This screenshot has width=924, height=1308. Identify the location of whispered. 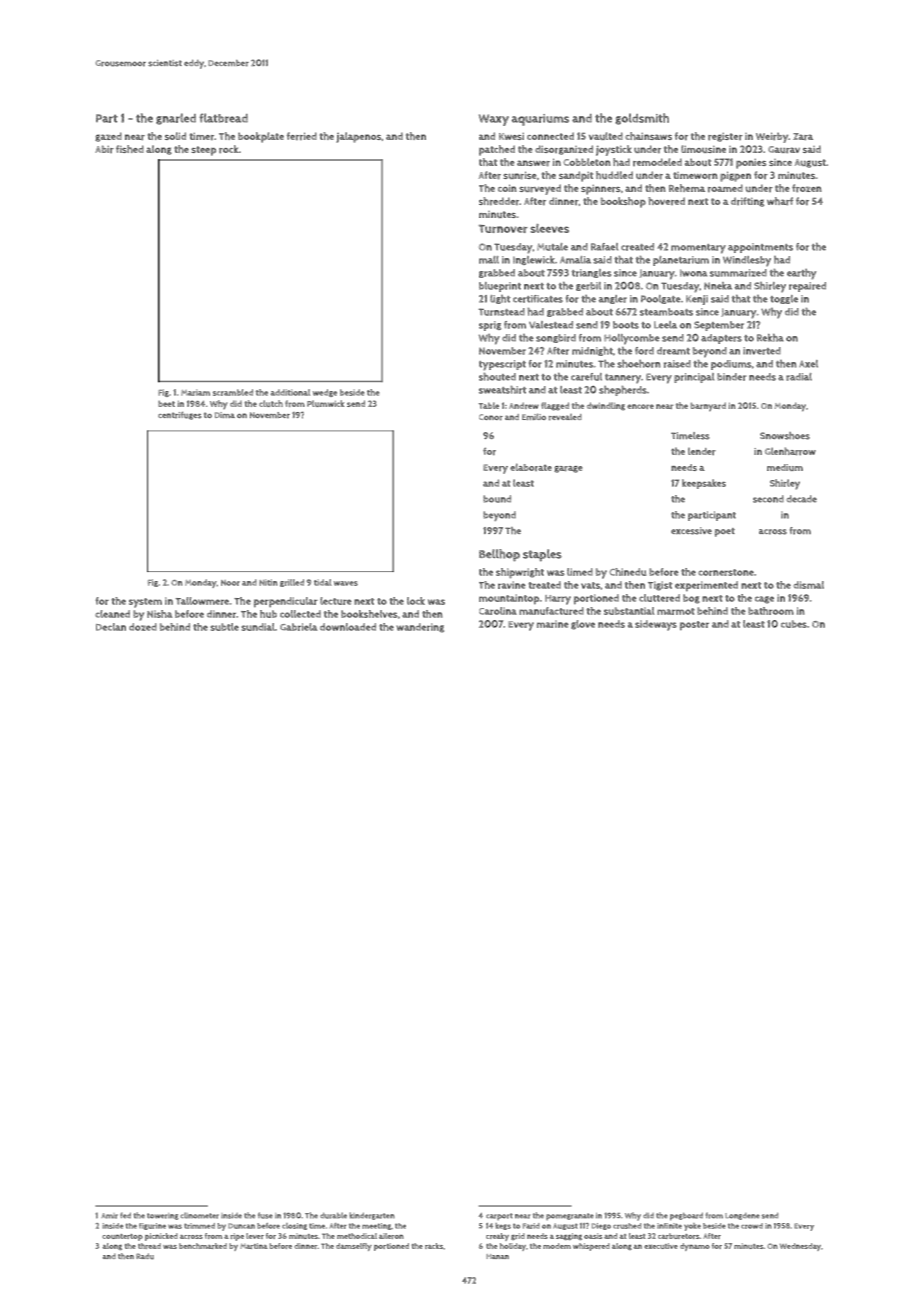
(591, 1247).
